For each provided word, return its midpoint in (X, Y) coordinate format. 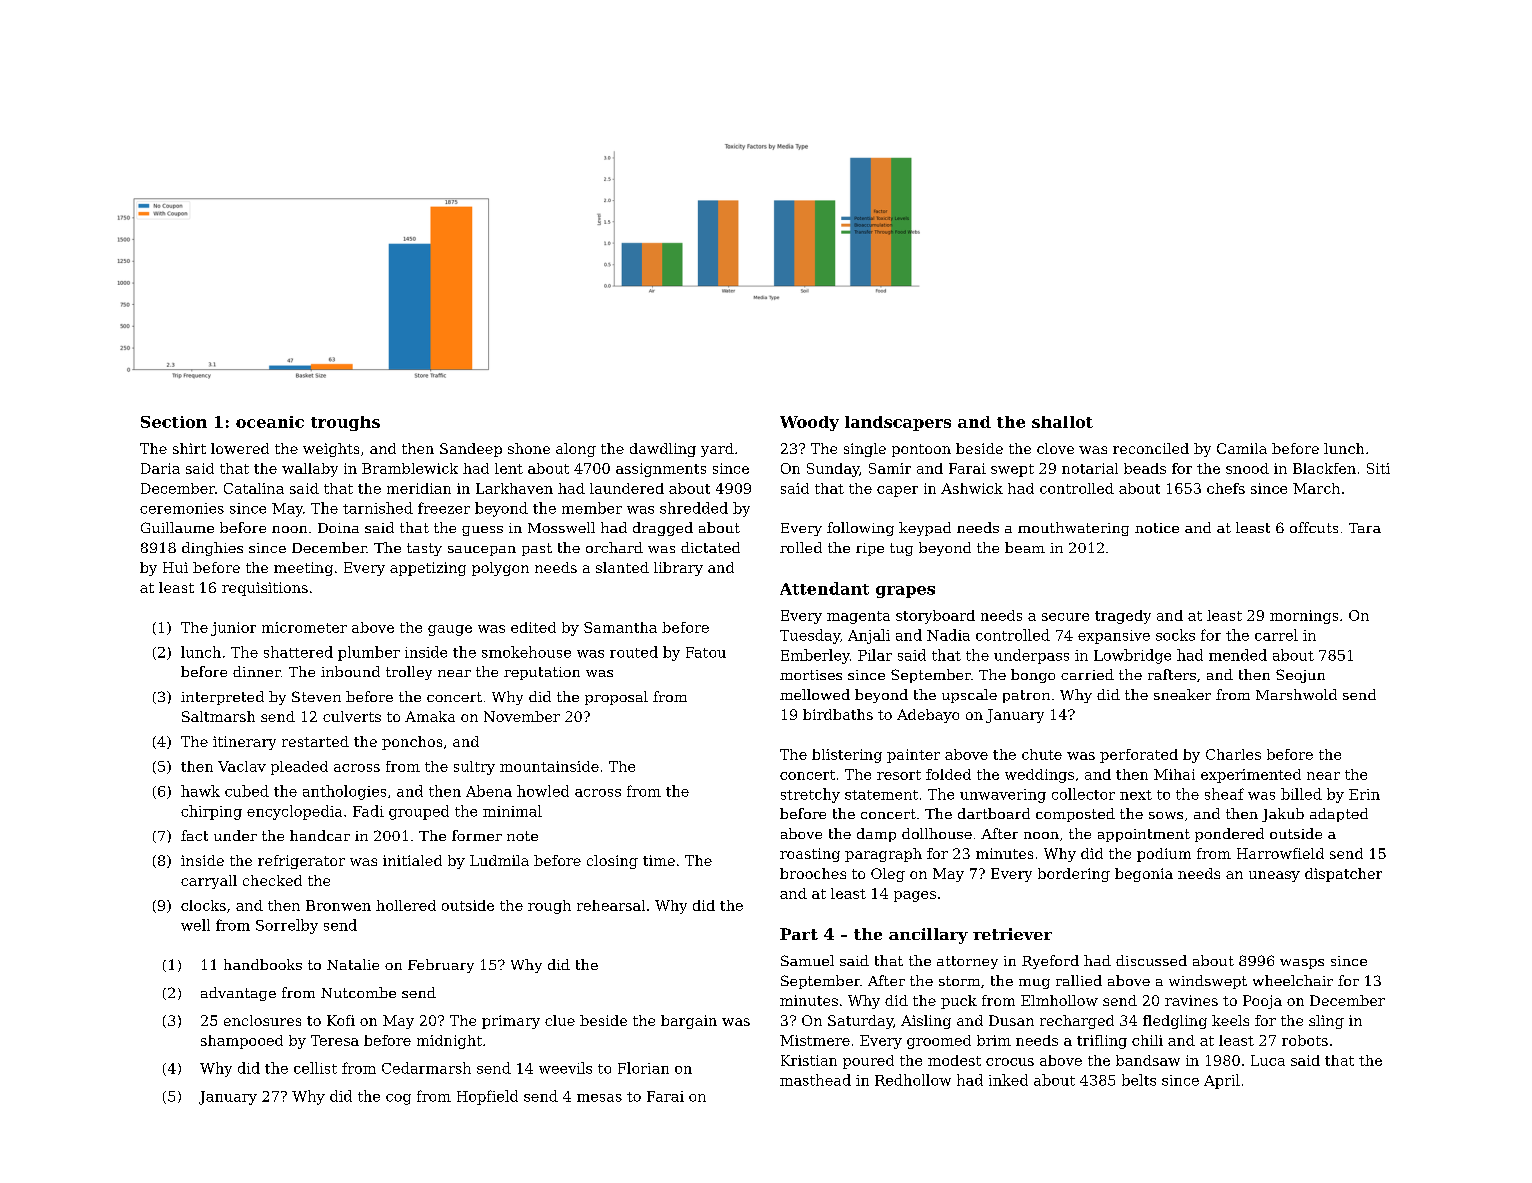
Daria (160, 468)
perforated (1139, 756)
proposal (616, 698)
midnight (449, 1042)
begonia (1144, 875)
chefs (1226, 488)
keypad (925, 529)
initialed (412, 860)
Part (799, 934)
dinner (257, 671)
